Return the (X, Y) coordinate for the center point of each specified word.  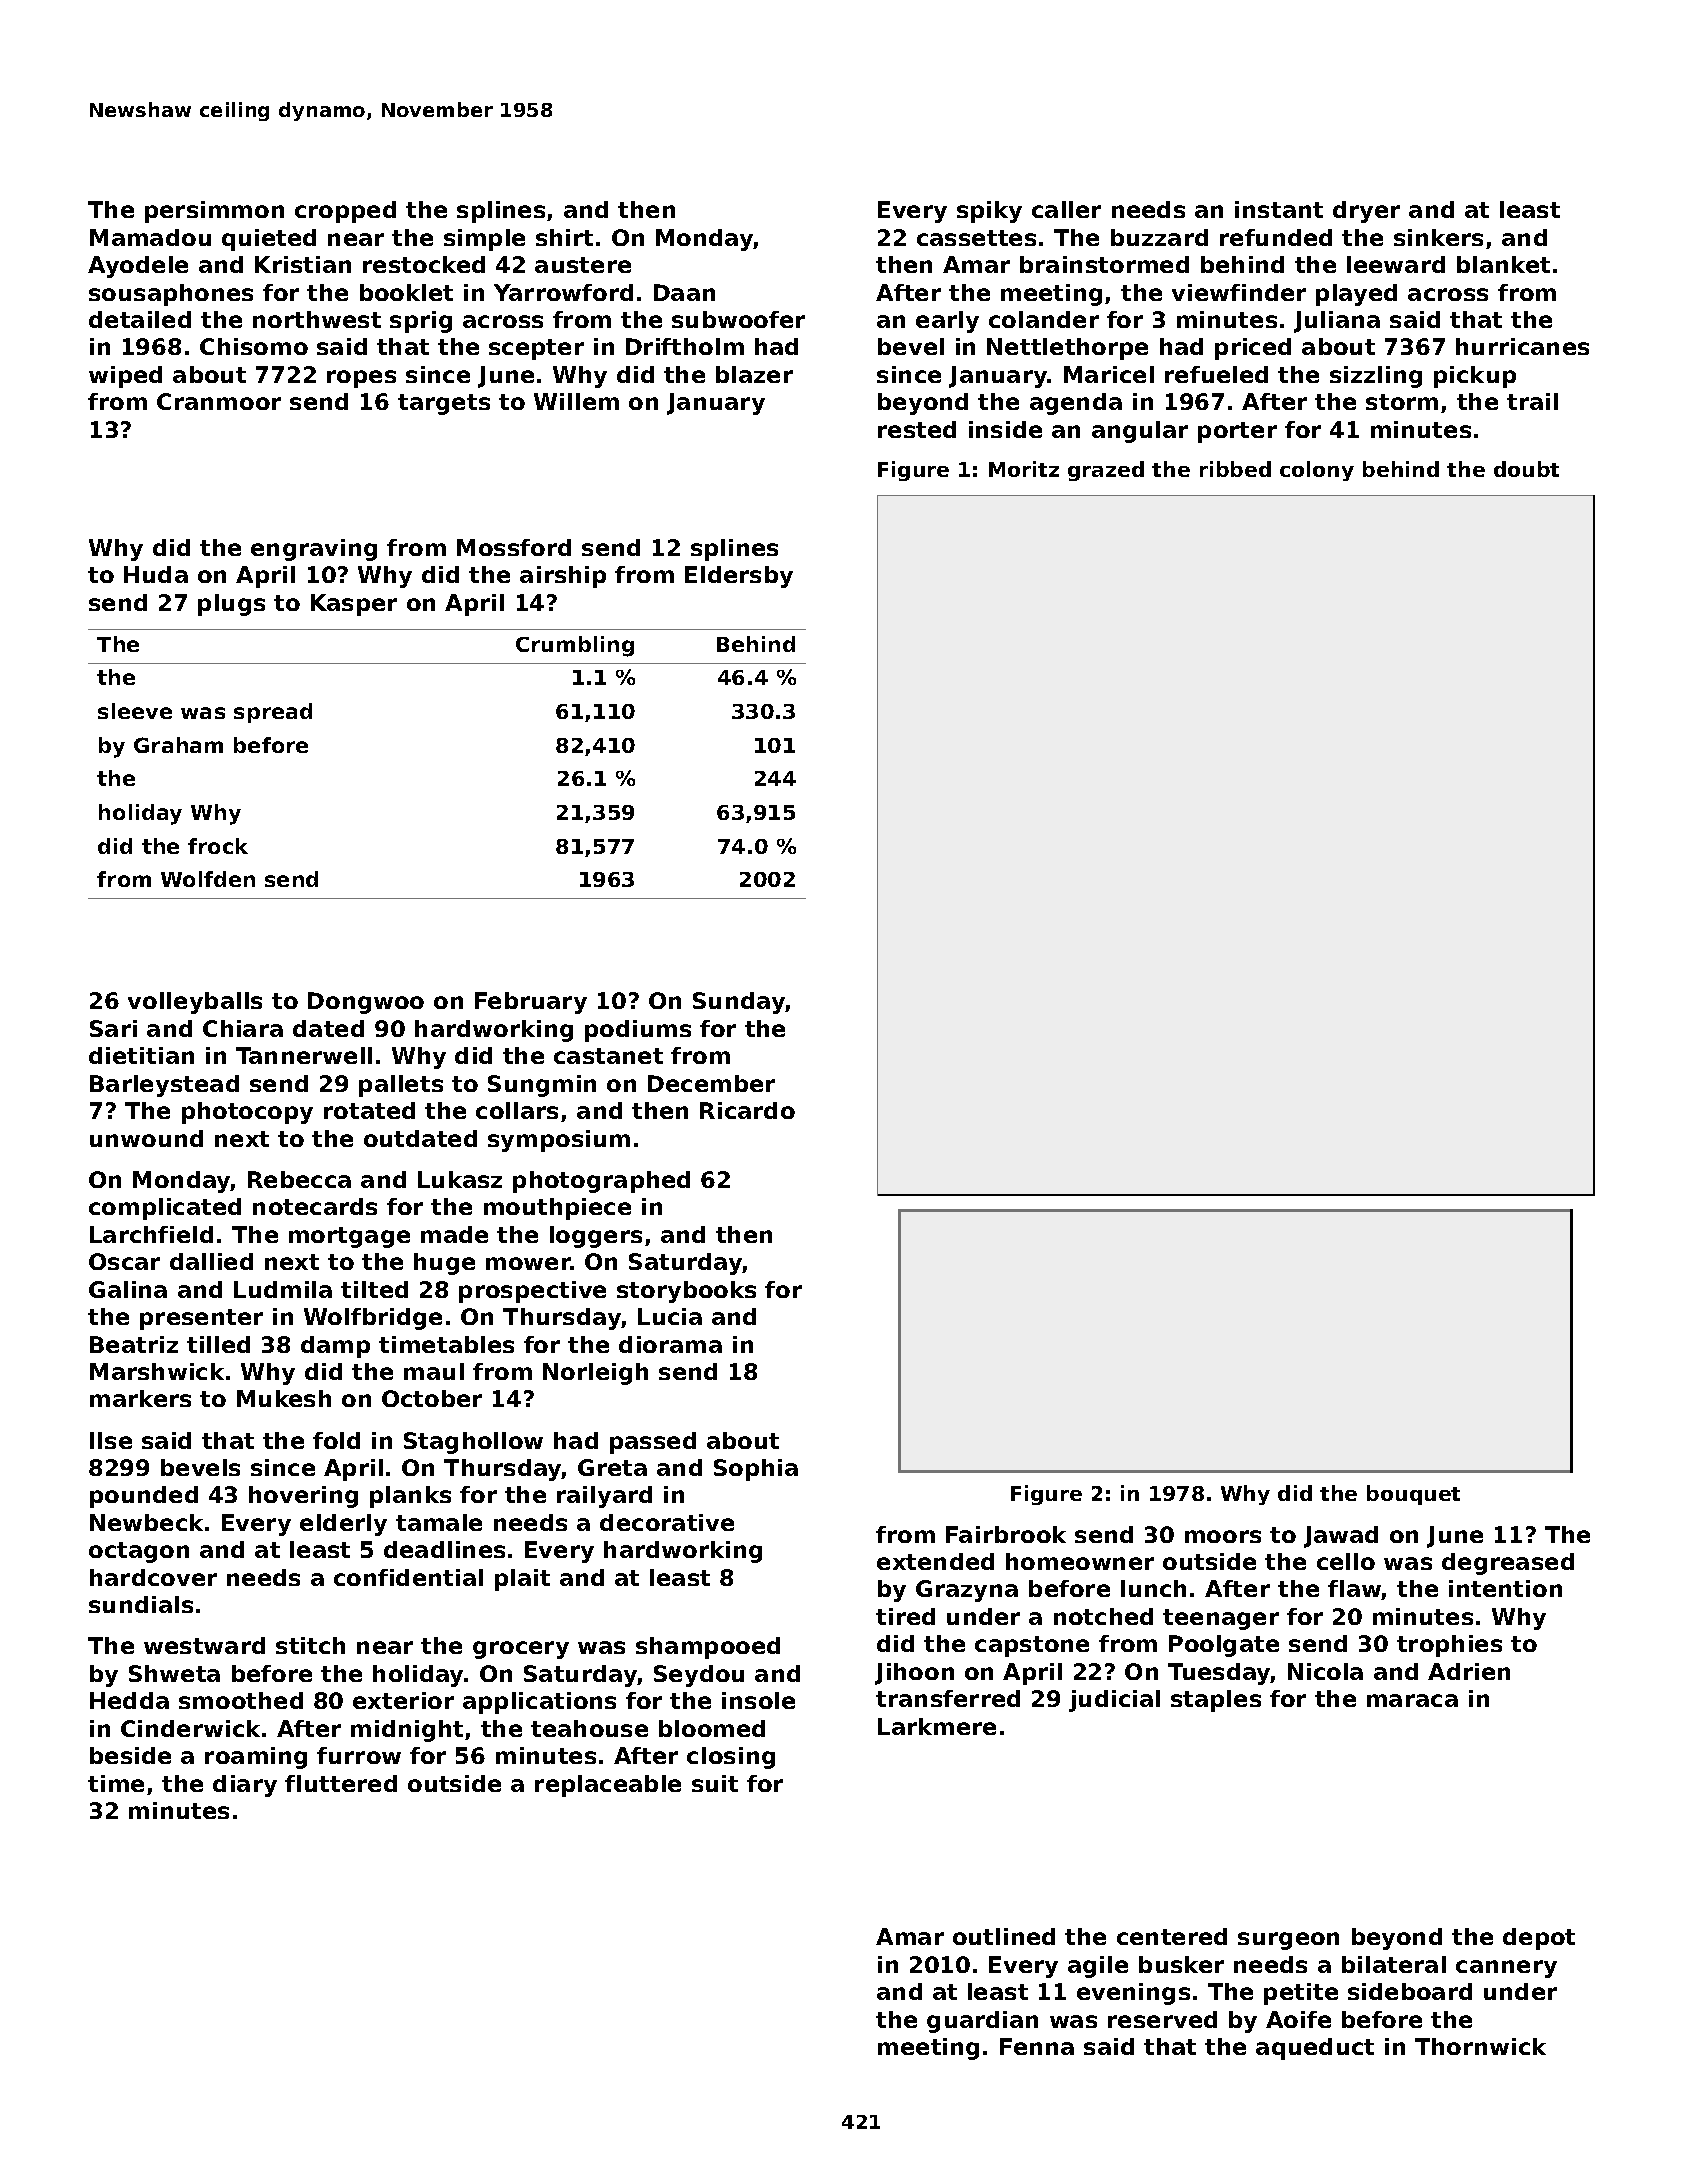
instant (1279, 209)
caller (1066, 209)
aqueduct (1315, 2049)
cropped (345, 212)
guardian (982, 2022)
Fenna (1037, 2046)
